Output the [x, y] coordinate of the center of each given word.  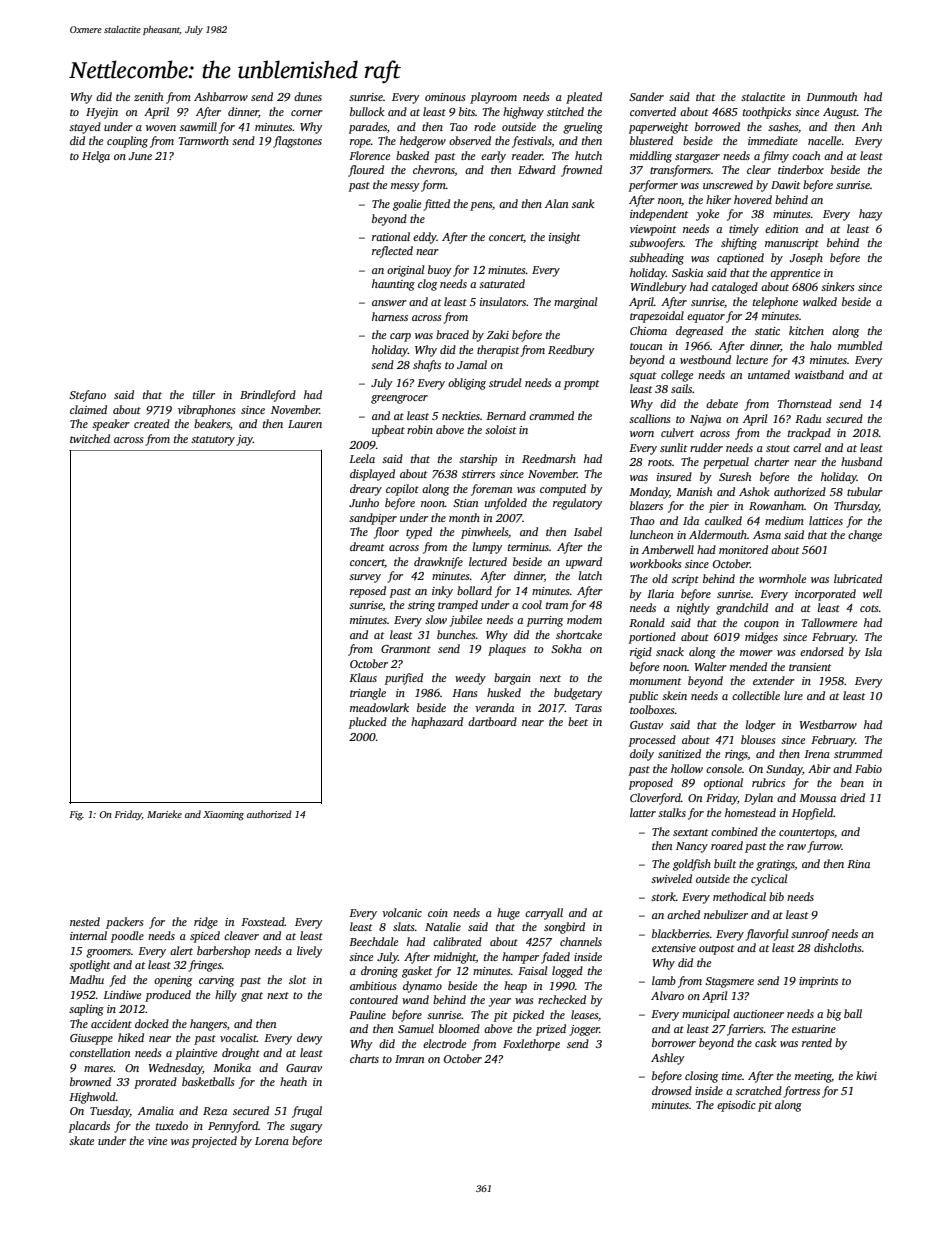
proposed [651, 784]
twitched [90, 438]
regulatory [578, 504]
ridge [206, 923]
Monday [649, 493]
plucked [368, 723]
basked [412, 155]
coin [438, 913]
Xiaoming [223, 816]
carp [400, 337]
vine [157, 1141]
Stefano [87, 396]
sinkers [838, 286]
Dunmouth [831, 96]
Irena [817, 754]
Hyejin [102, 113]
